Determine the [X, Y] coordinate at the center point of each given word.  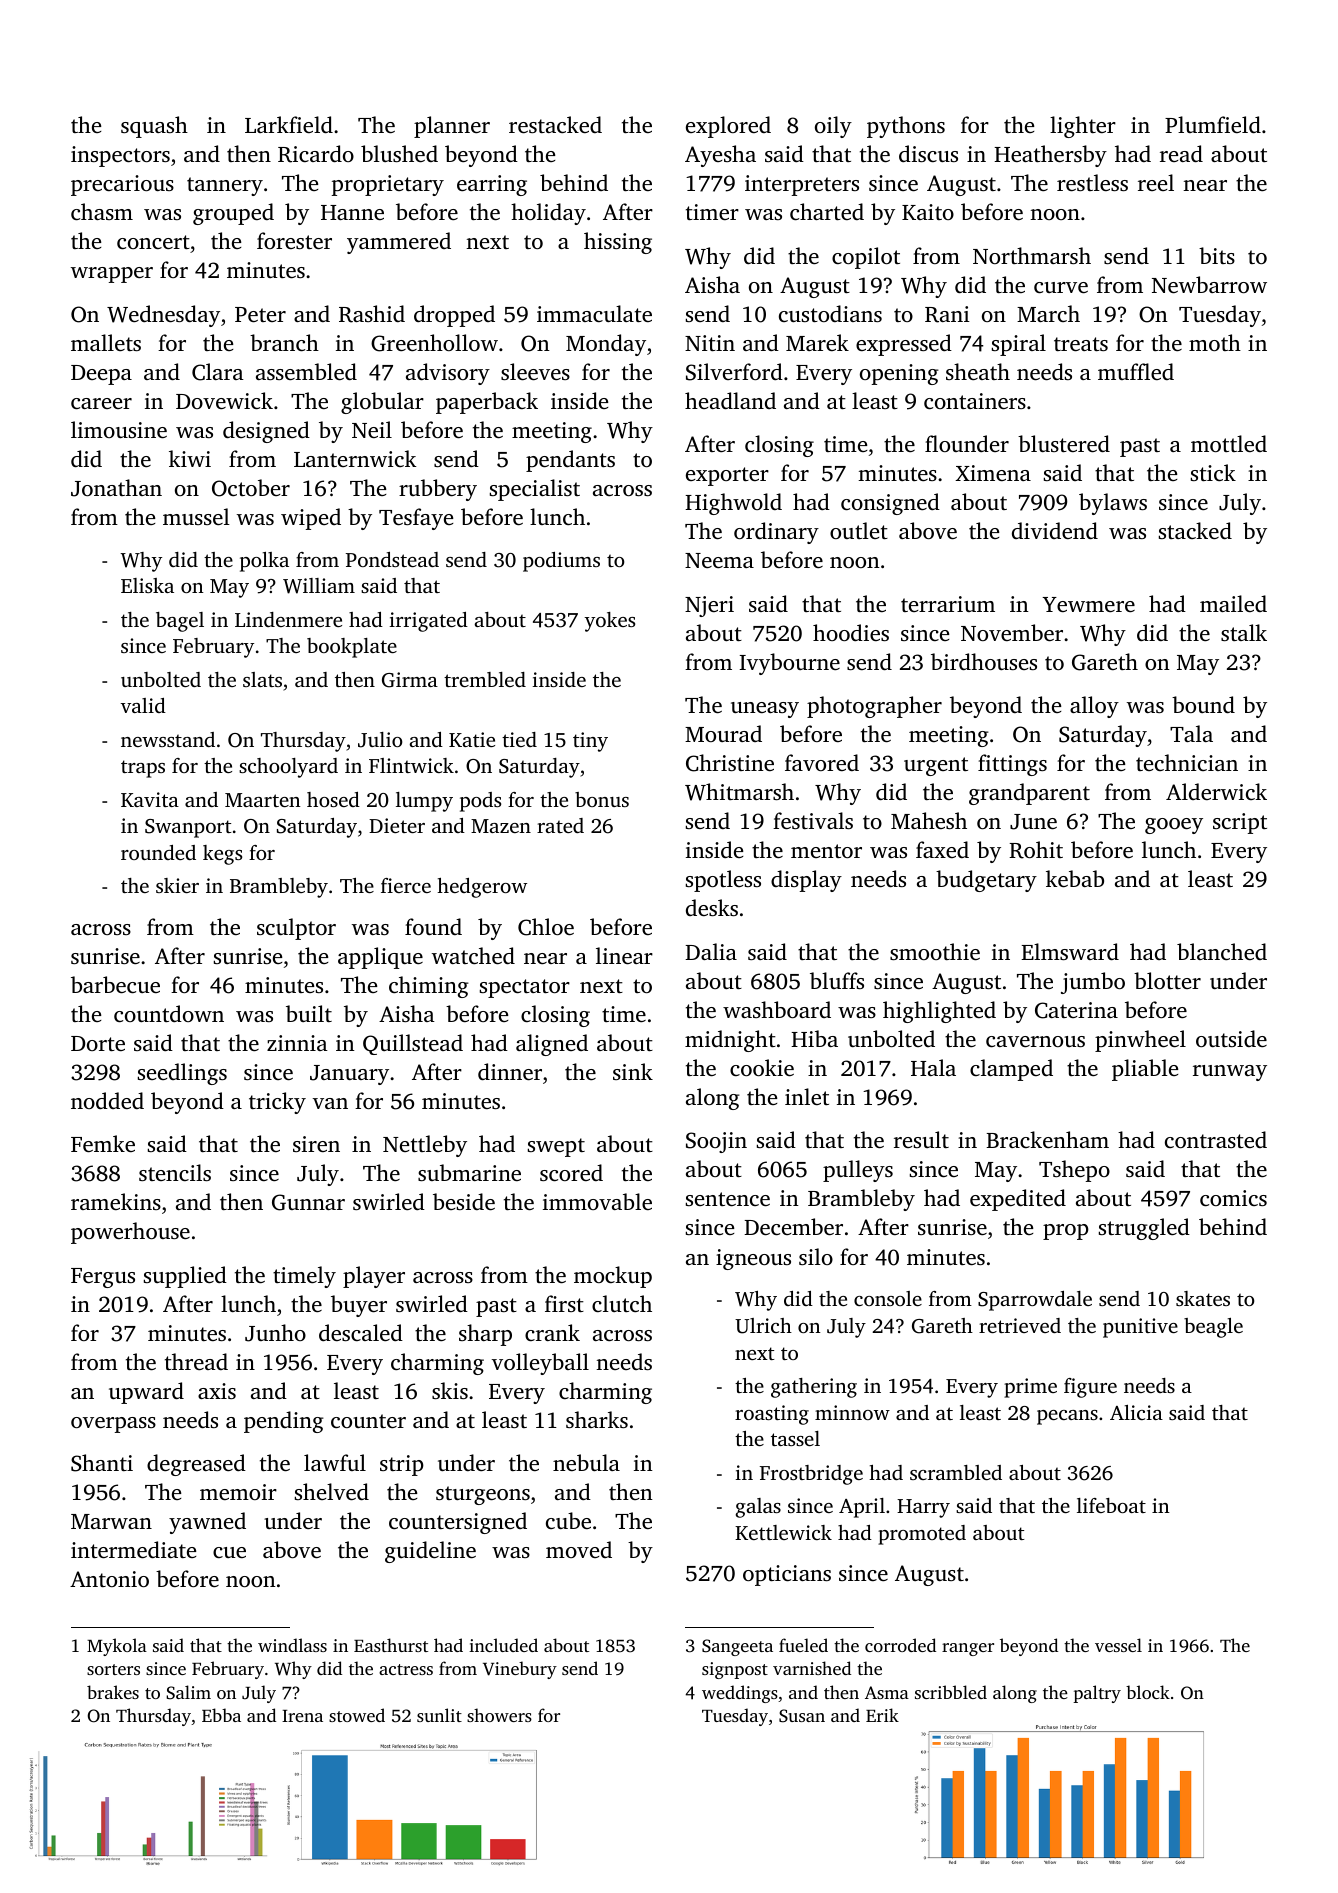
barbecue [115, 984]
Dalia [711, 951]
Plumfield [1213, 124]
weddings [740, 1694]
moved [579, 1549]
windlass [292, 1645]
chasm [102, 211]
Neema [719, 560]
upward [146, 1393]
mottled [1229, 443]
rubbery [438, 490]
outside [1231, 1038]
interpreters [802, 185]
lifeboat [1111, 1505]
